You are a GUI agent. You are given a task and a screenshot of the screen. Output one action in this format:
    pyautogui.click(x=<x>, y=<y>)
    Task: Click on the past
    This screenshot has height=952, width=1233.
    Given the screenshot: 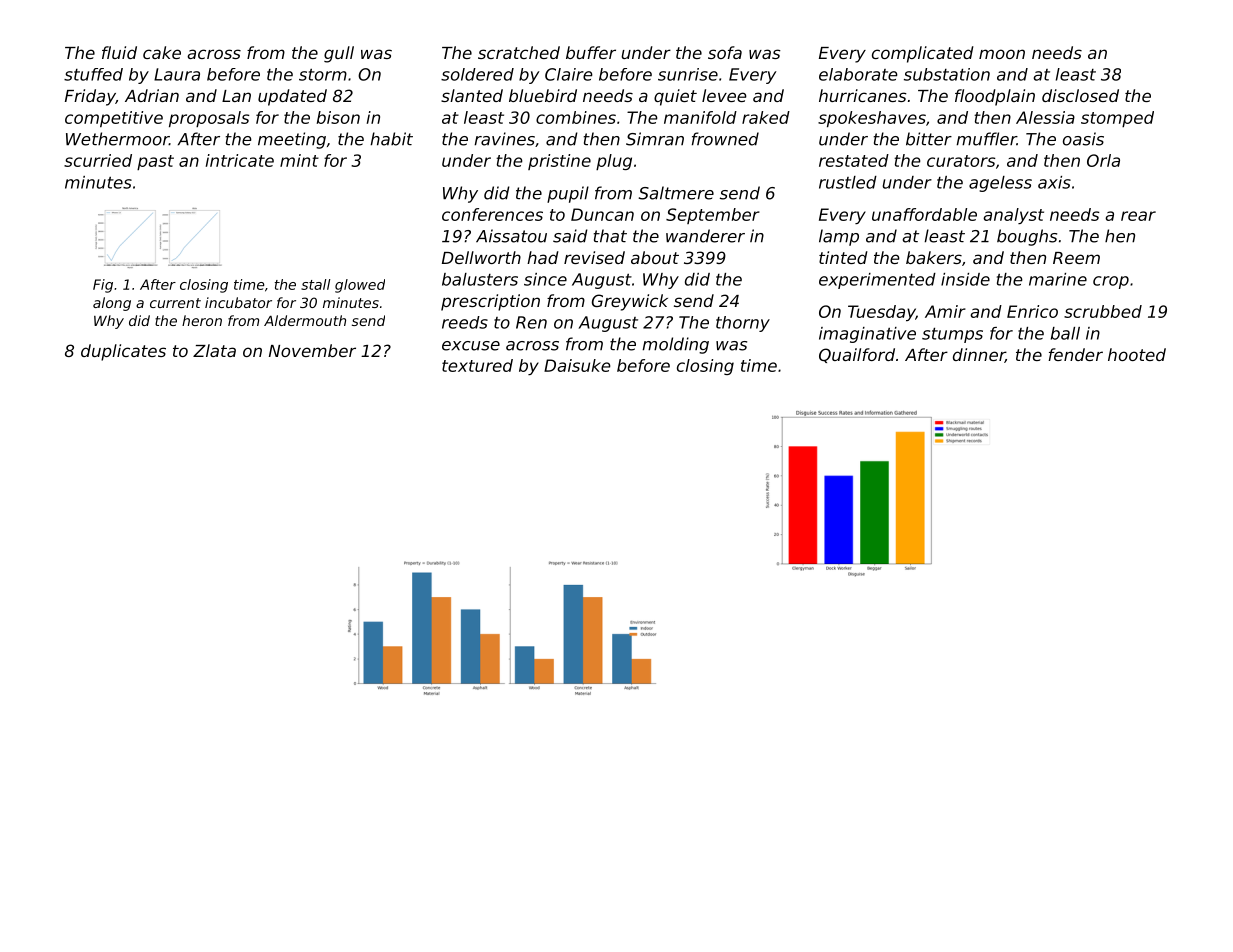 What is the action you would take?
    pyautogui.click(x=155, y=162)
